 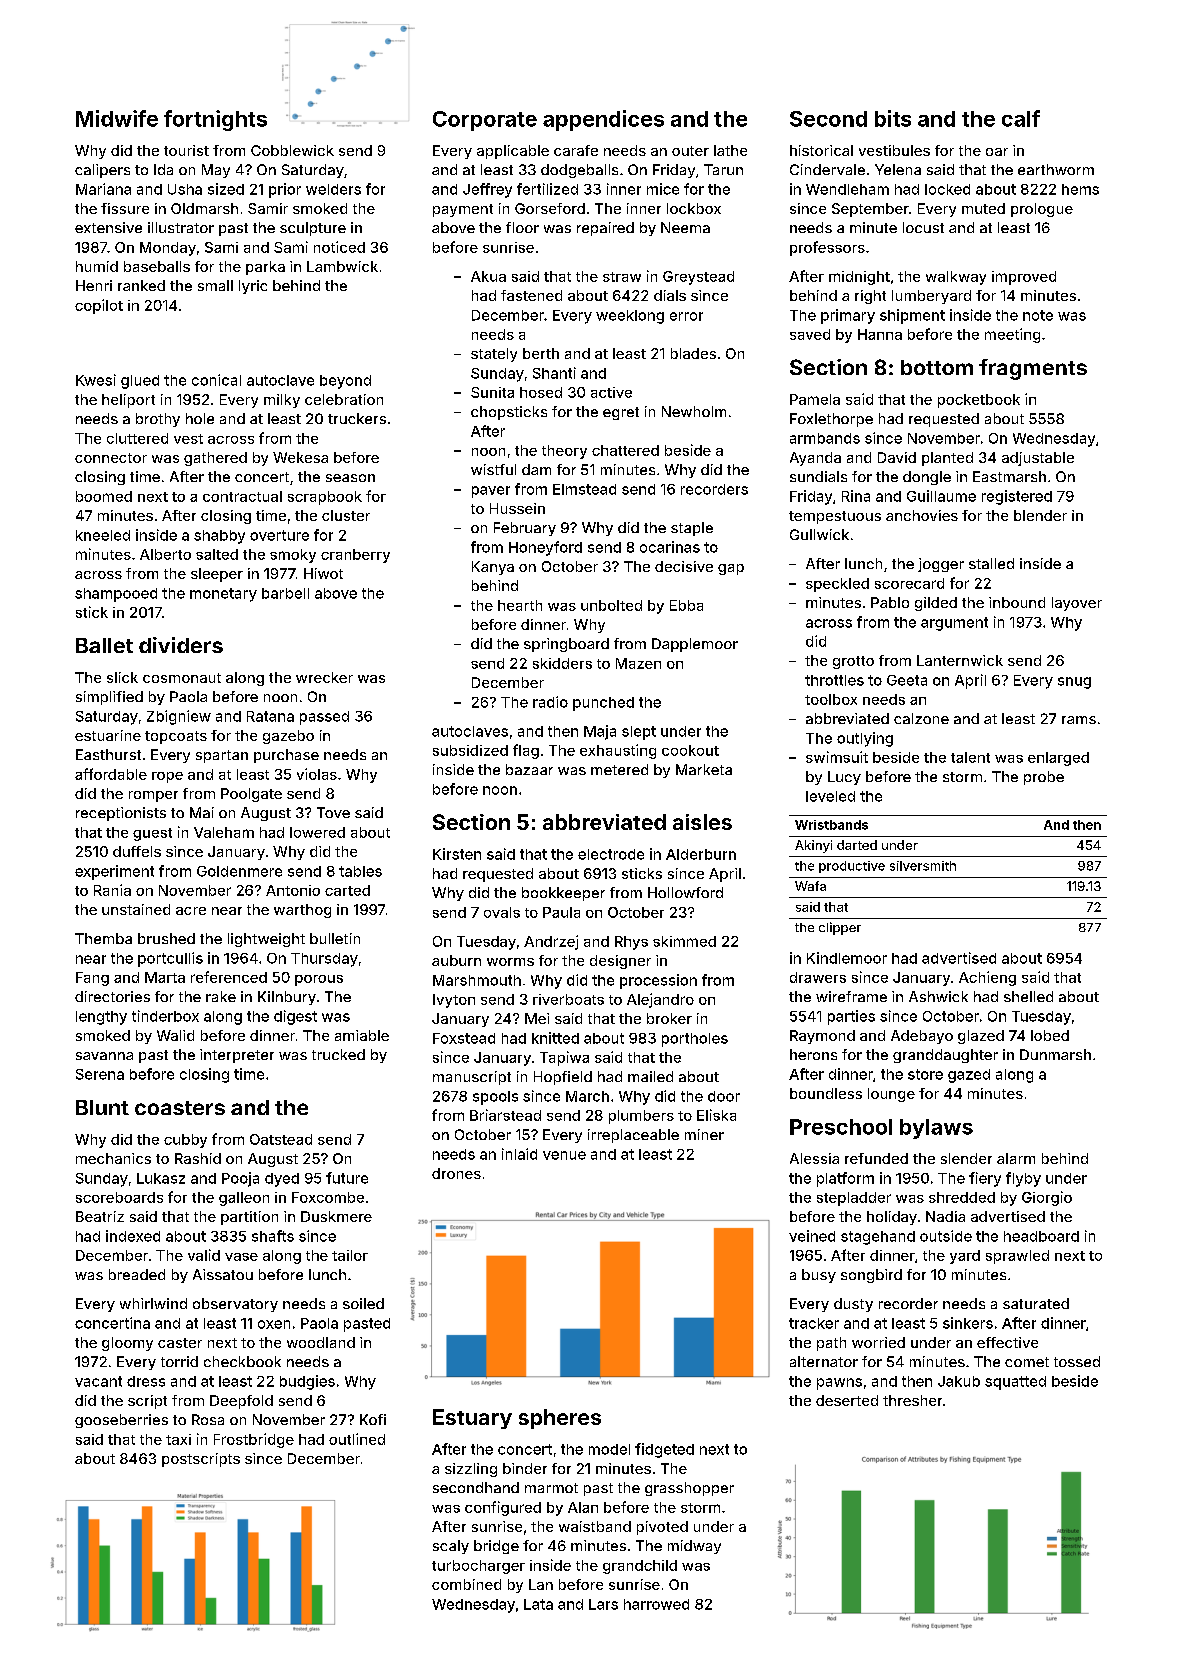 What do you see at coordinates (611, 605) in the image?
I see `unbolted` at bounding box center [611, 605].
